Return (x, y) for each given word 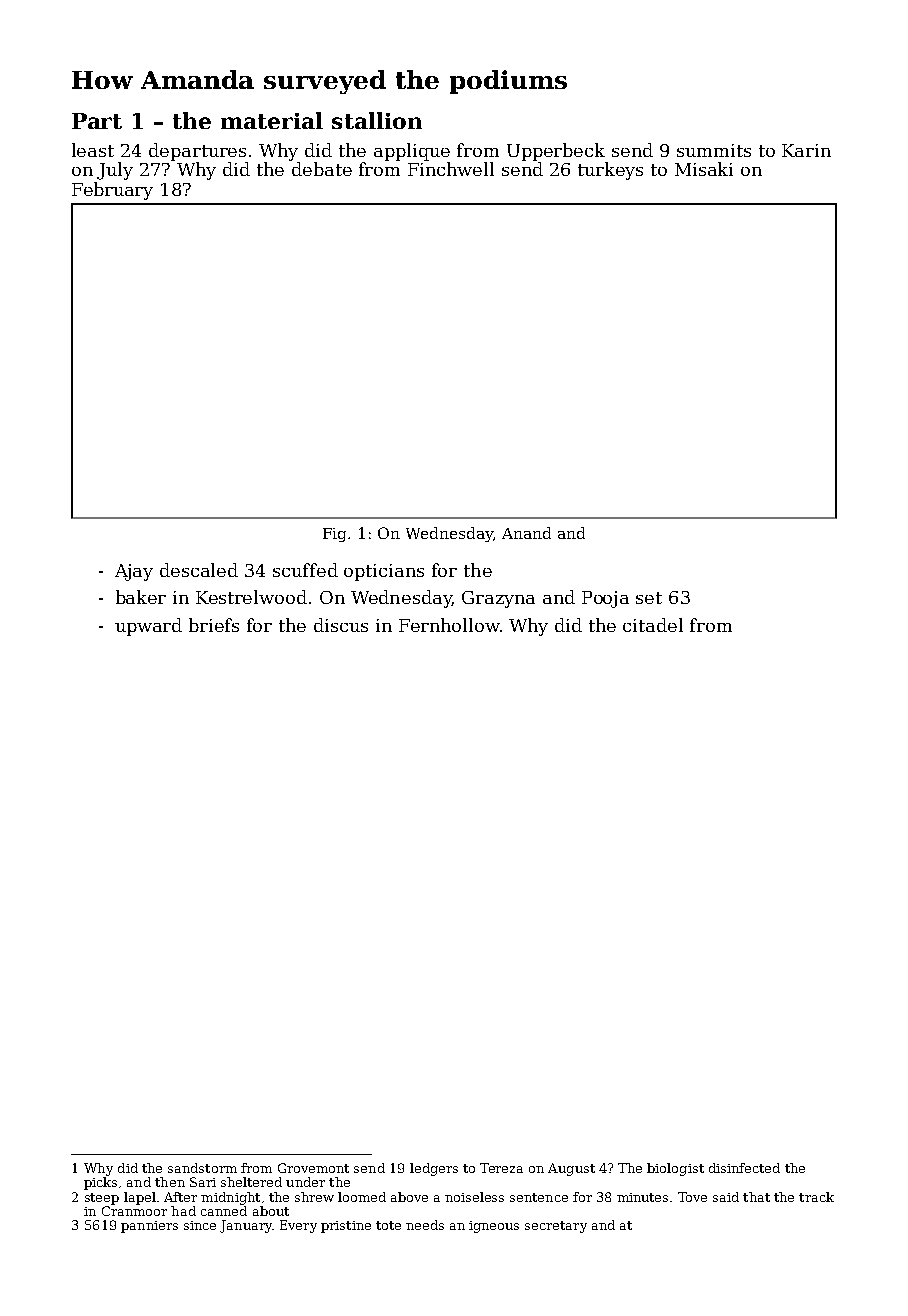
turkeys (610, 171)
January (246, 1226)
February (112, 191)
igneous (494, 1227)
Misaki (704, 169)
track (816, 1197)
